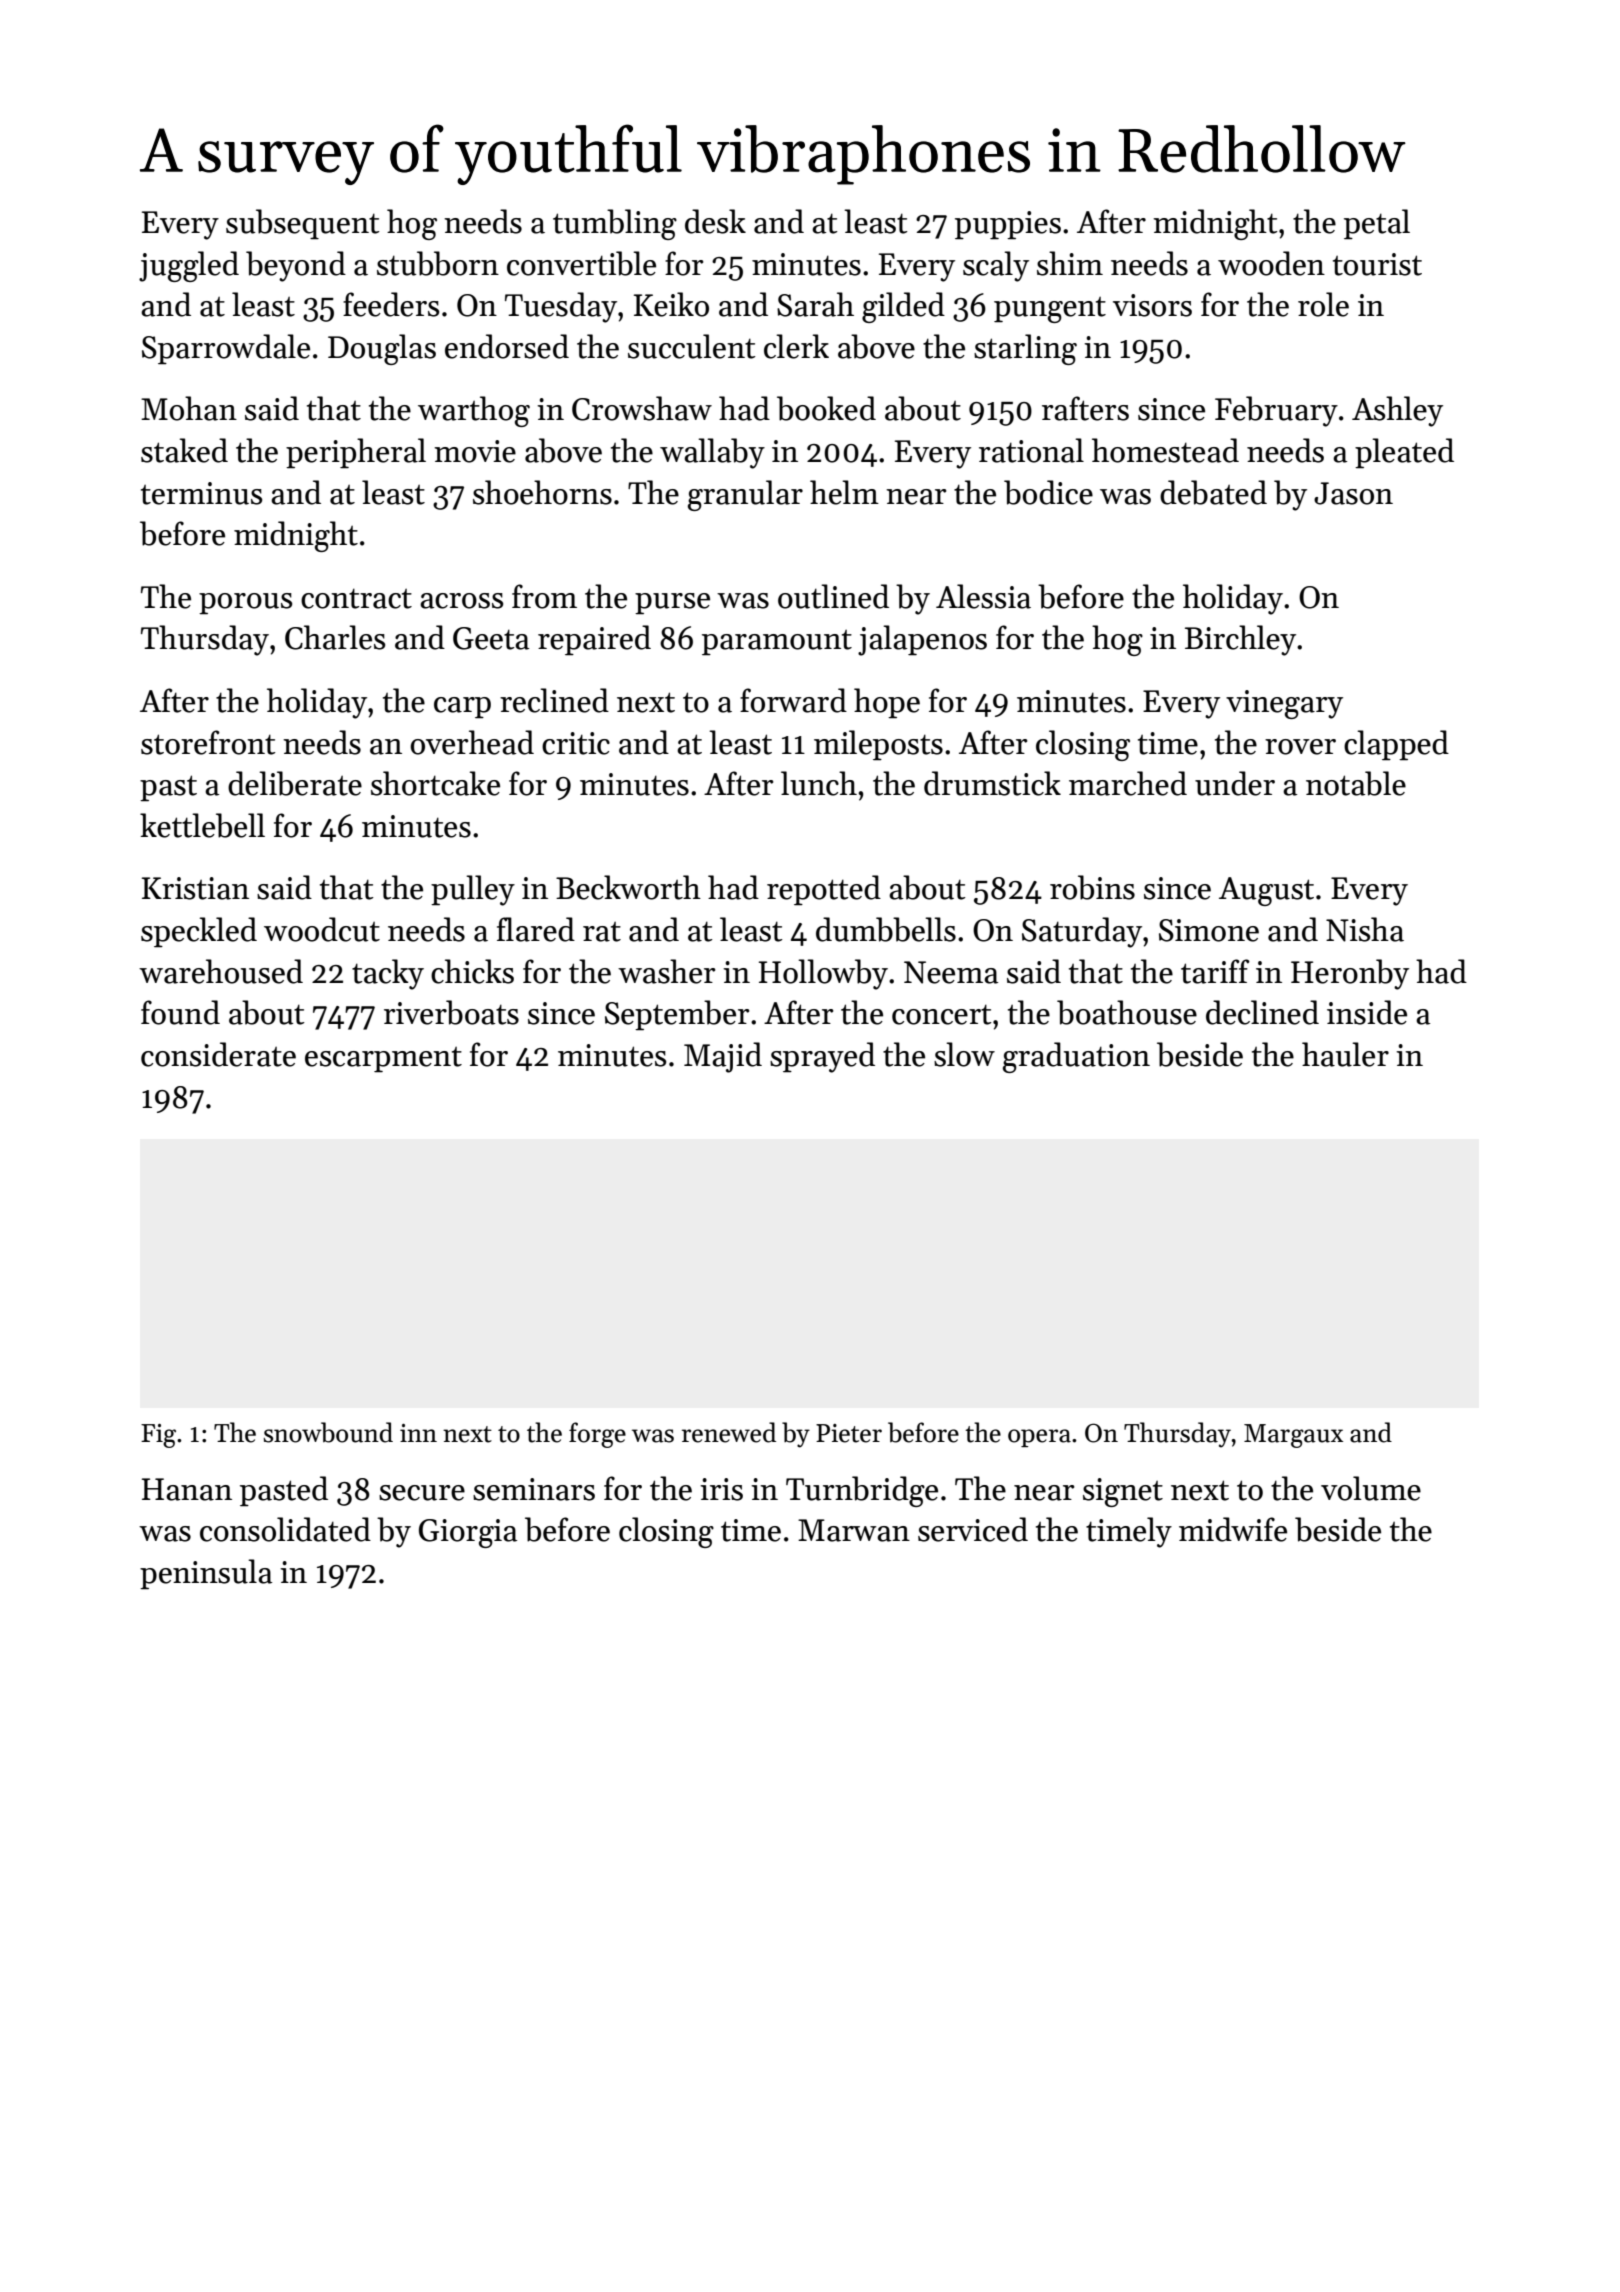  I want to click on graduation, so click(1076, 1057).
